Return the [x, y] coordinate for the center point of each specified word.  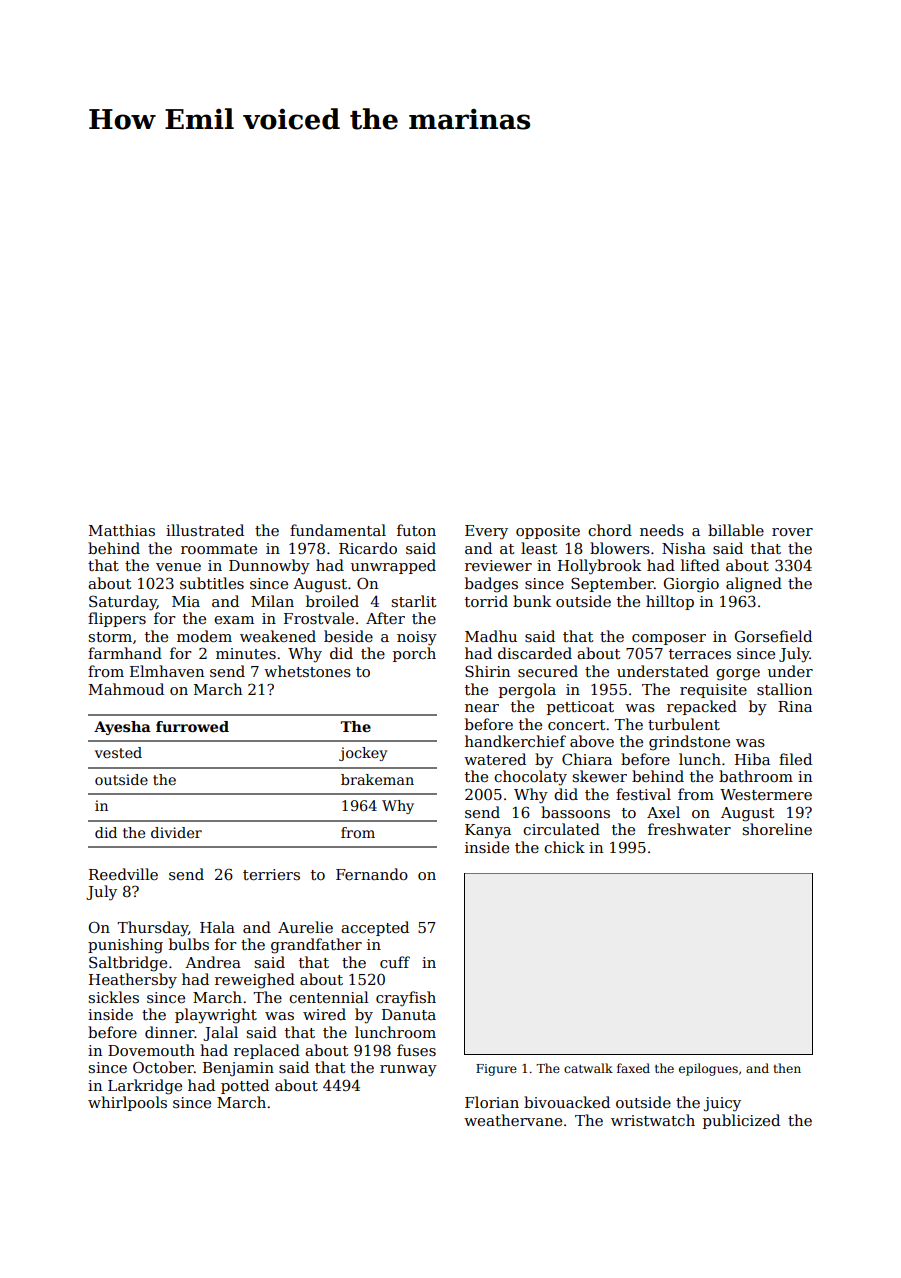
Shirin [487, 671]
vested [118, 752]
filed [795, 759]
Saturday [123, 603]
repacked [702, 707]
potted [245, 1086]
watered [495, 759]
